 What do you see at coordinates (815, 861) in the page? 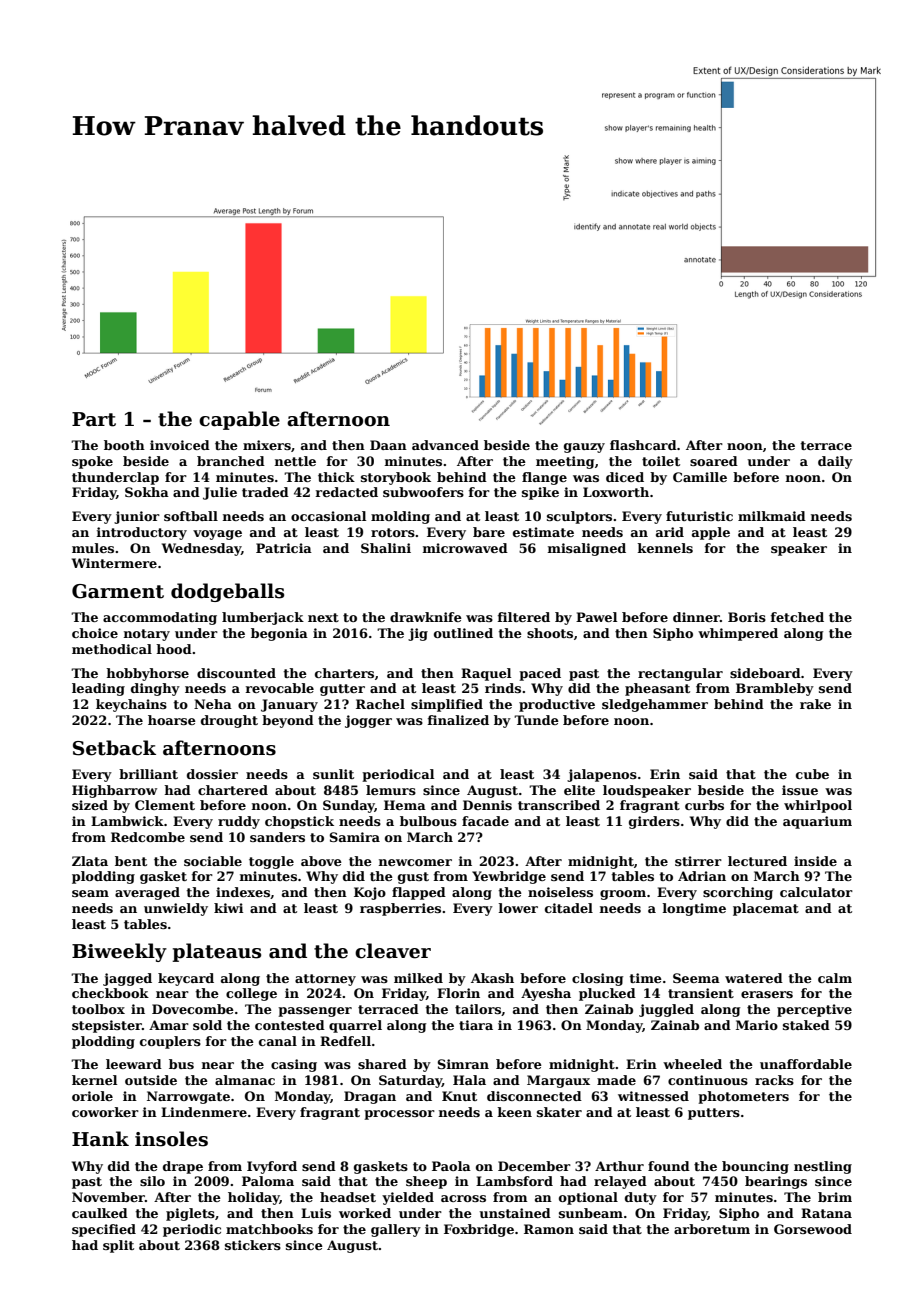
I see `inside` at bounding box center [815, 861].
